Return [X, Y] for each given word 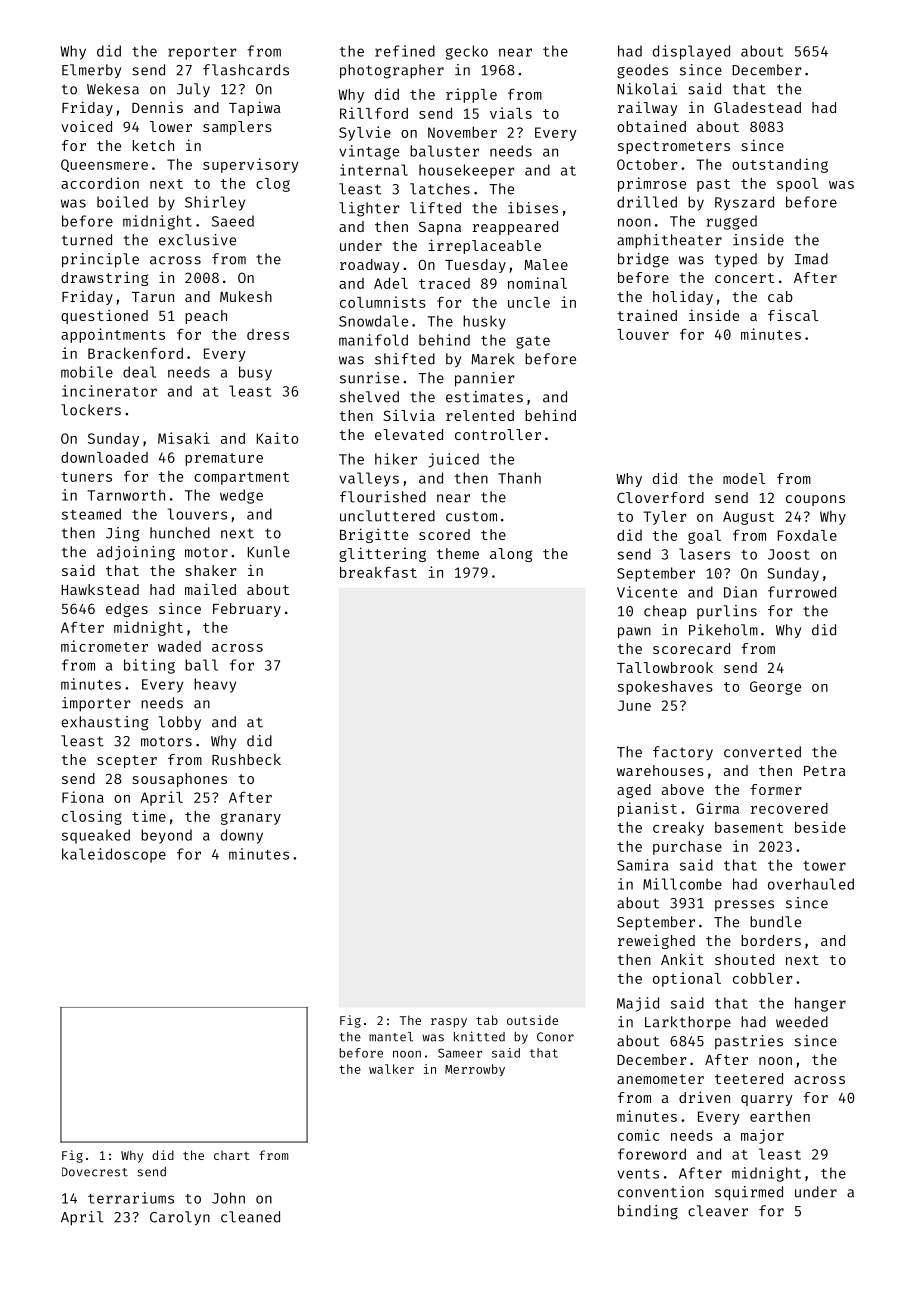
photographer [392, 71]
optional [687, 979]
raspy [449, 1023]
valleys [369, 479]
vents [638, 1174]
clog [273, 185]
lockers [91, 410]
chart [232, 1155]
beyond [166, 836]
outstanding [780, 165]
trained [647, 315]
